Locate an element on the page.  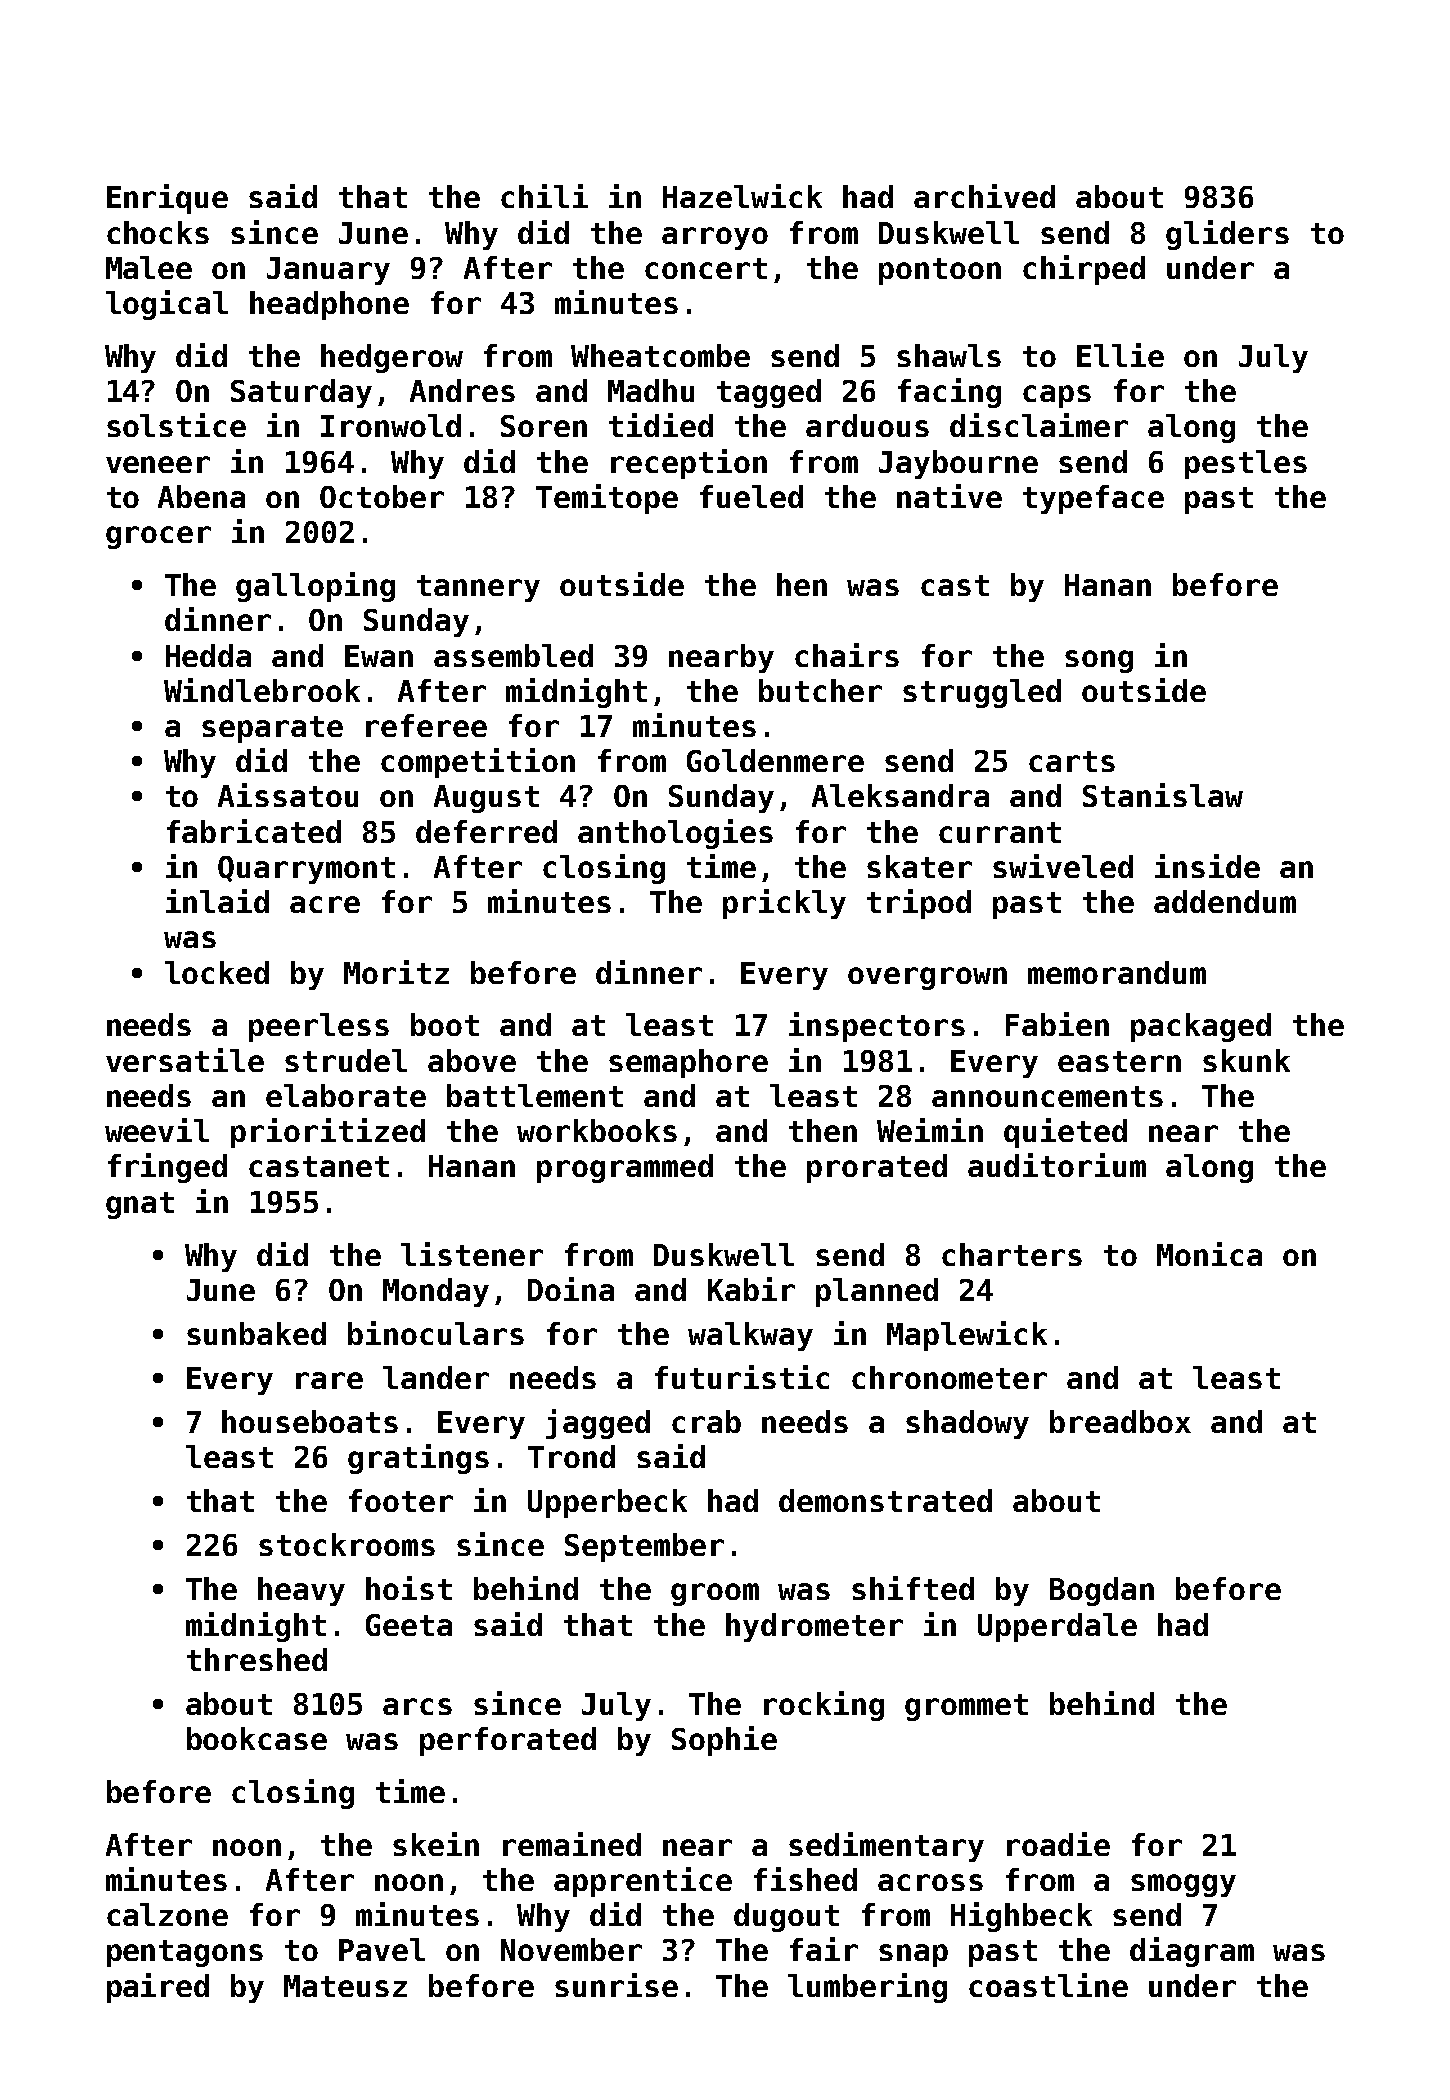
strudel is located at coordinates (346, 1060).
